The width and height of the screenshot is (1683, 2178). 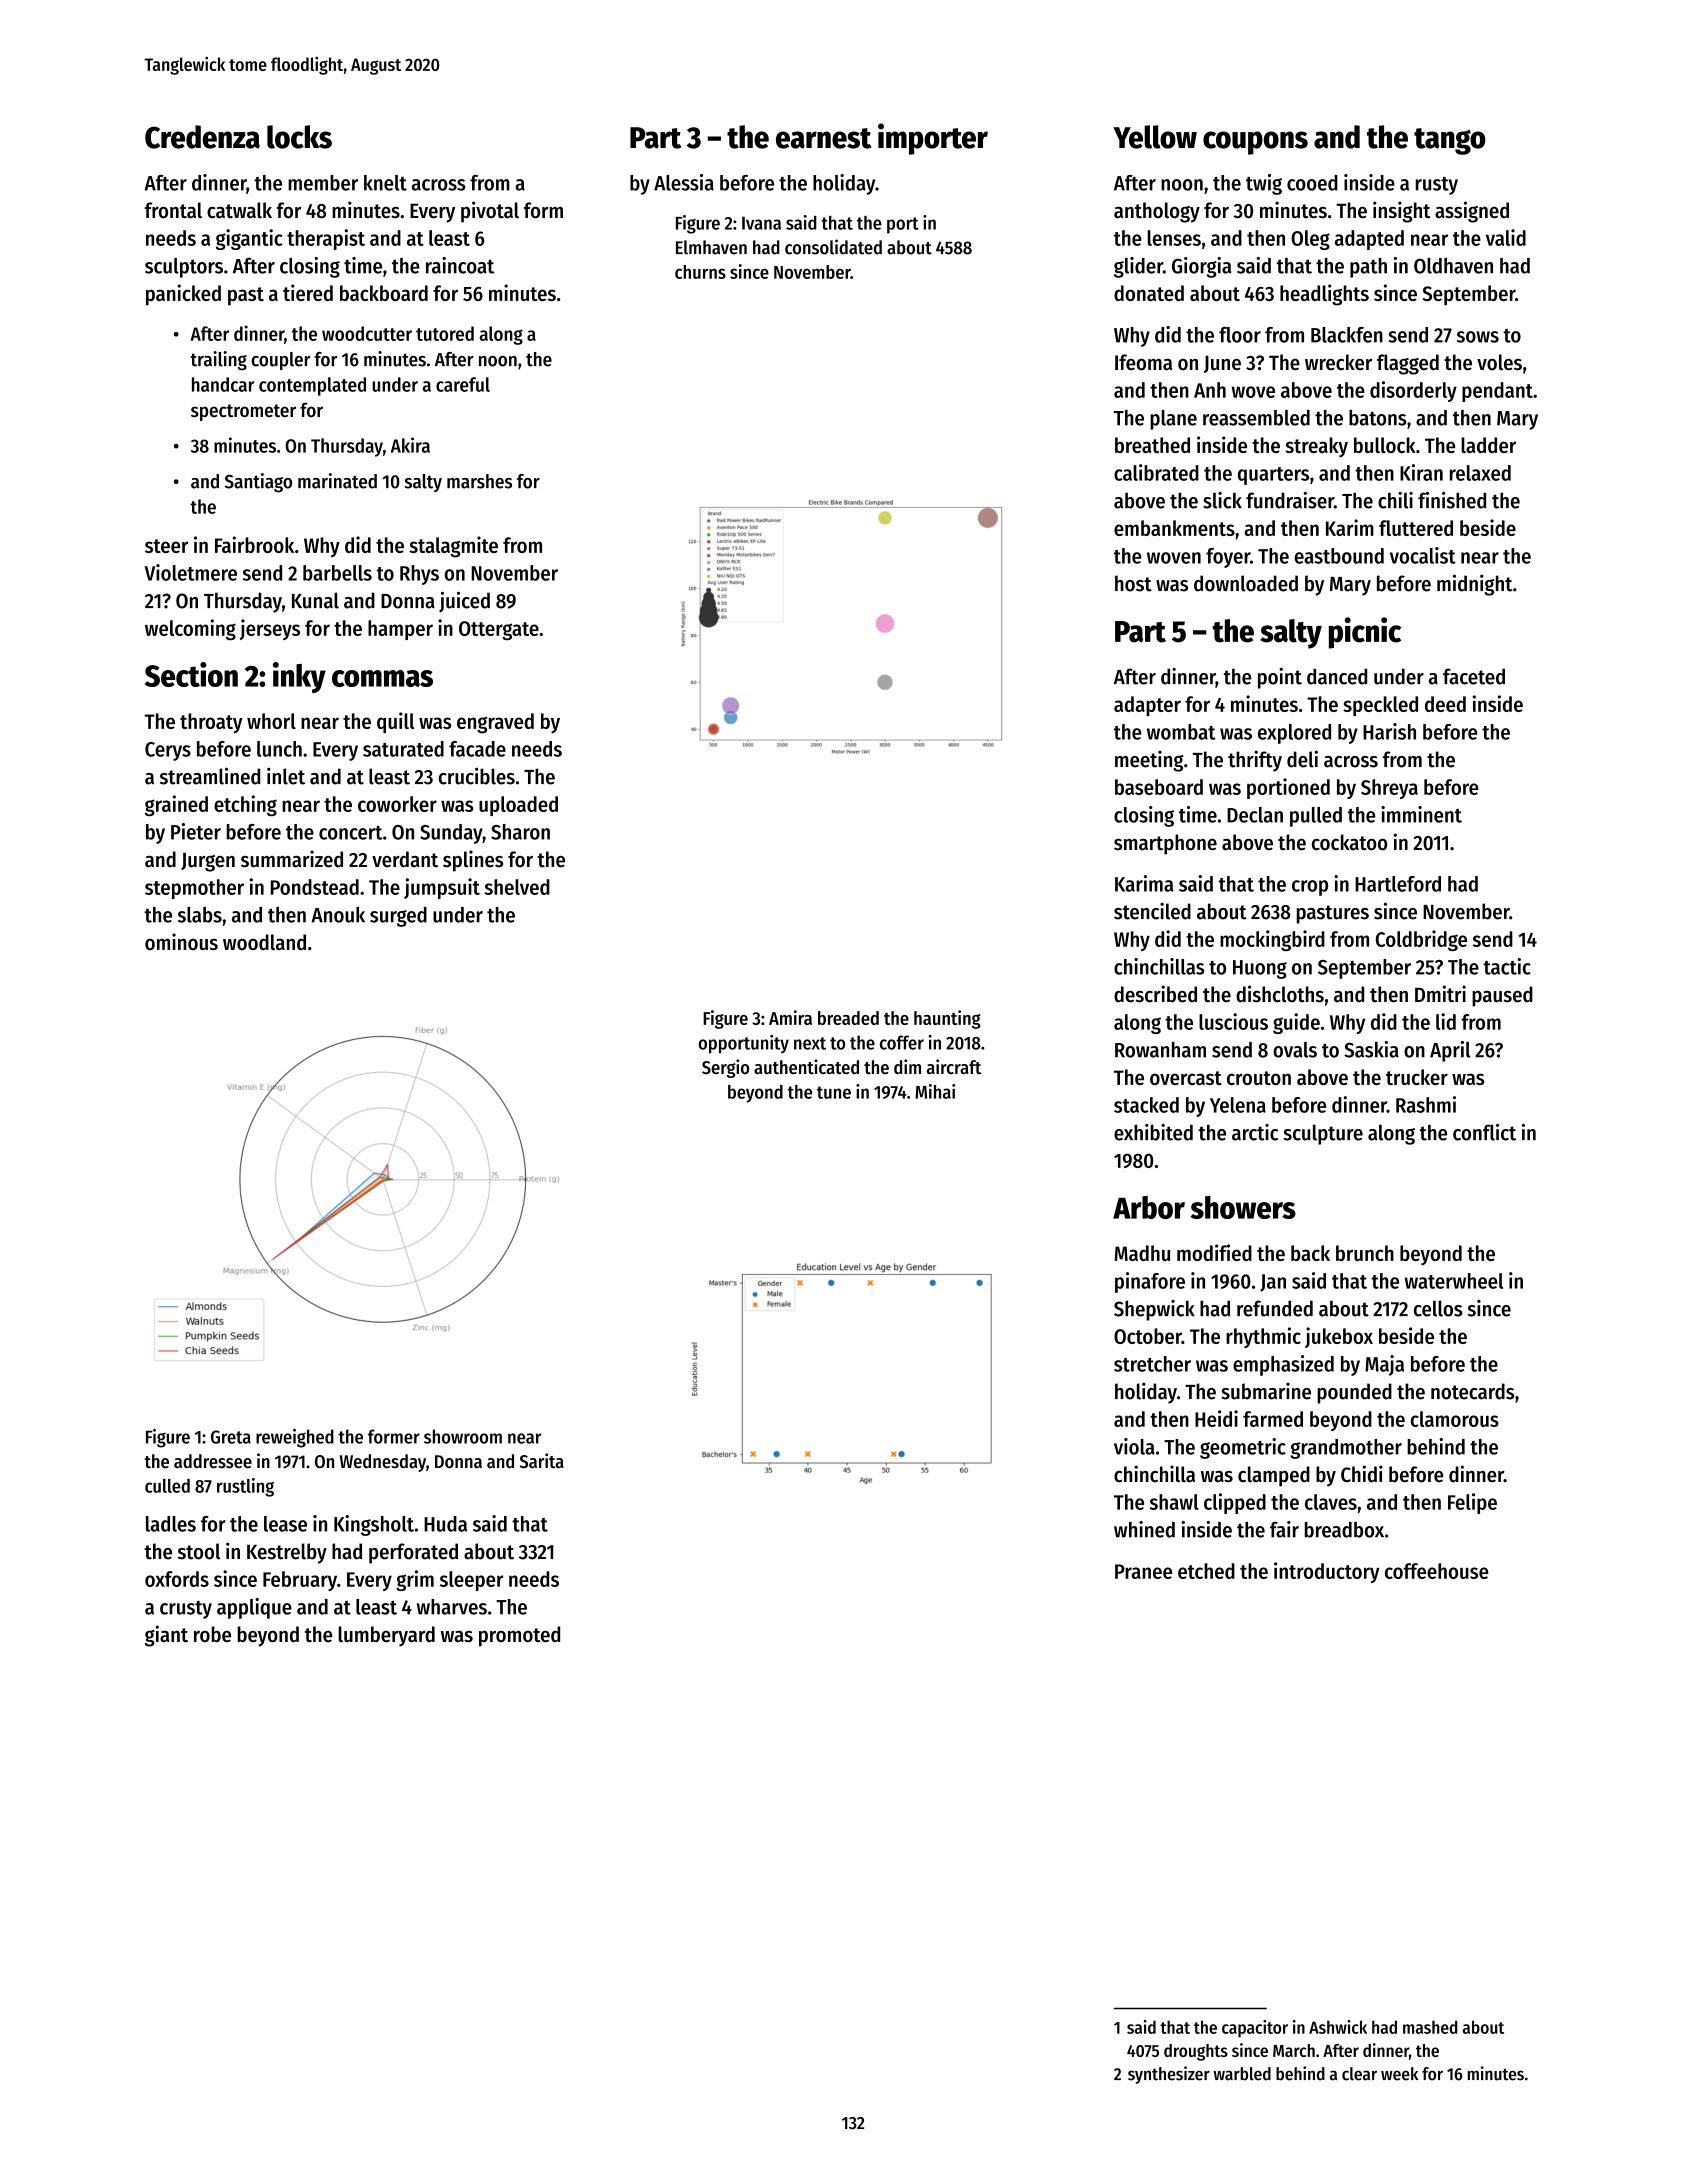 What do you see at coordinates (1152, 1364) in the screenshot?
I see `stretcher` at bounding box center [1152, 1364].
